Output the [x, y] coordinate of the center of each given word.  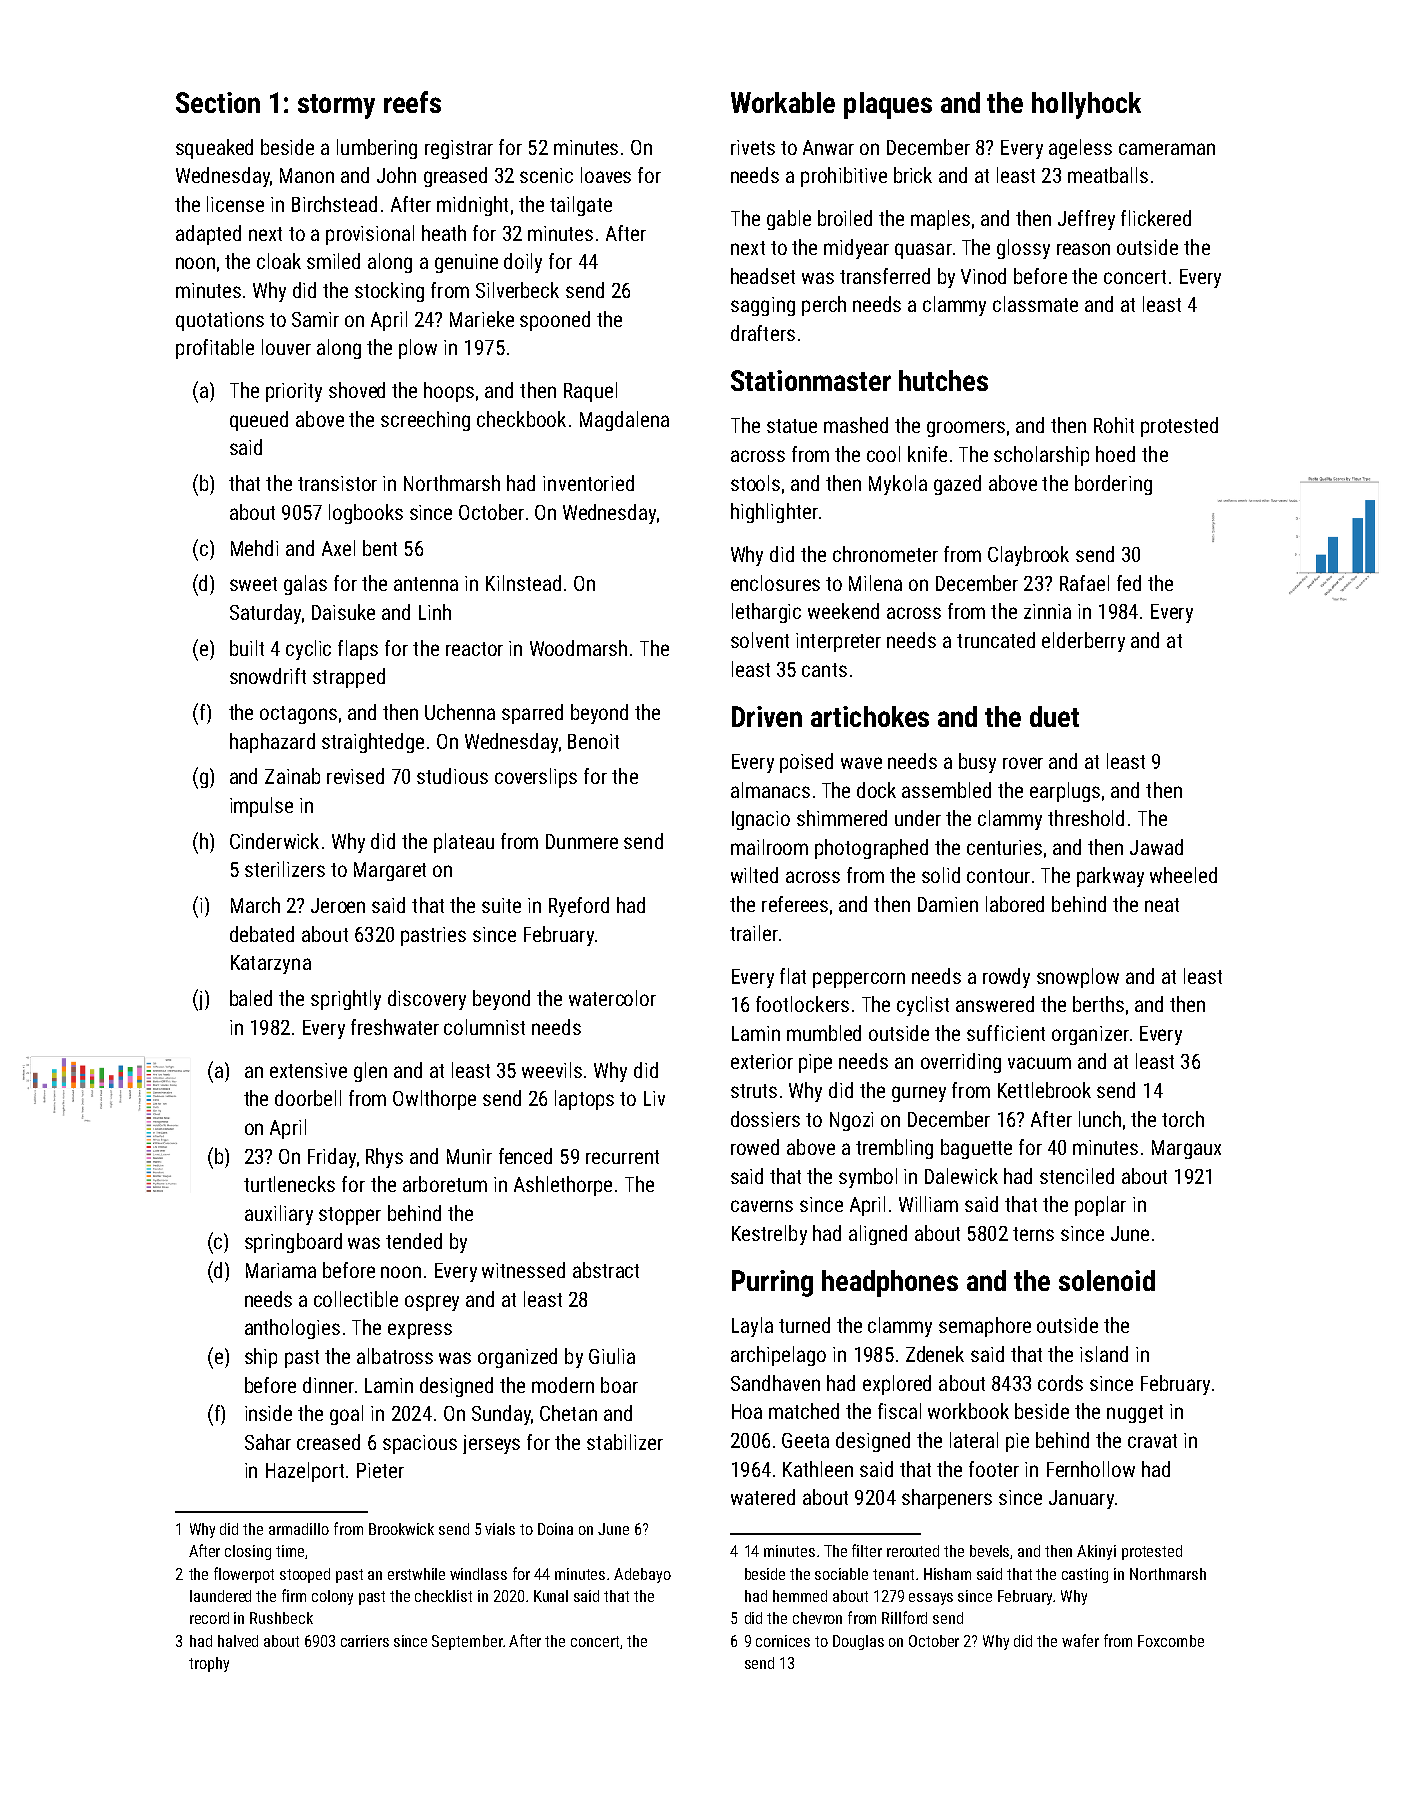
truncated [996, 640]
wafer [1080, 1640]
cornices [783, 1641]
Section [218, 102]
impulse [261, 807]
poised [806, 763]
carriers [365, 1641]
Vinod [983, 276]
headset [763, 276]
